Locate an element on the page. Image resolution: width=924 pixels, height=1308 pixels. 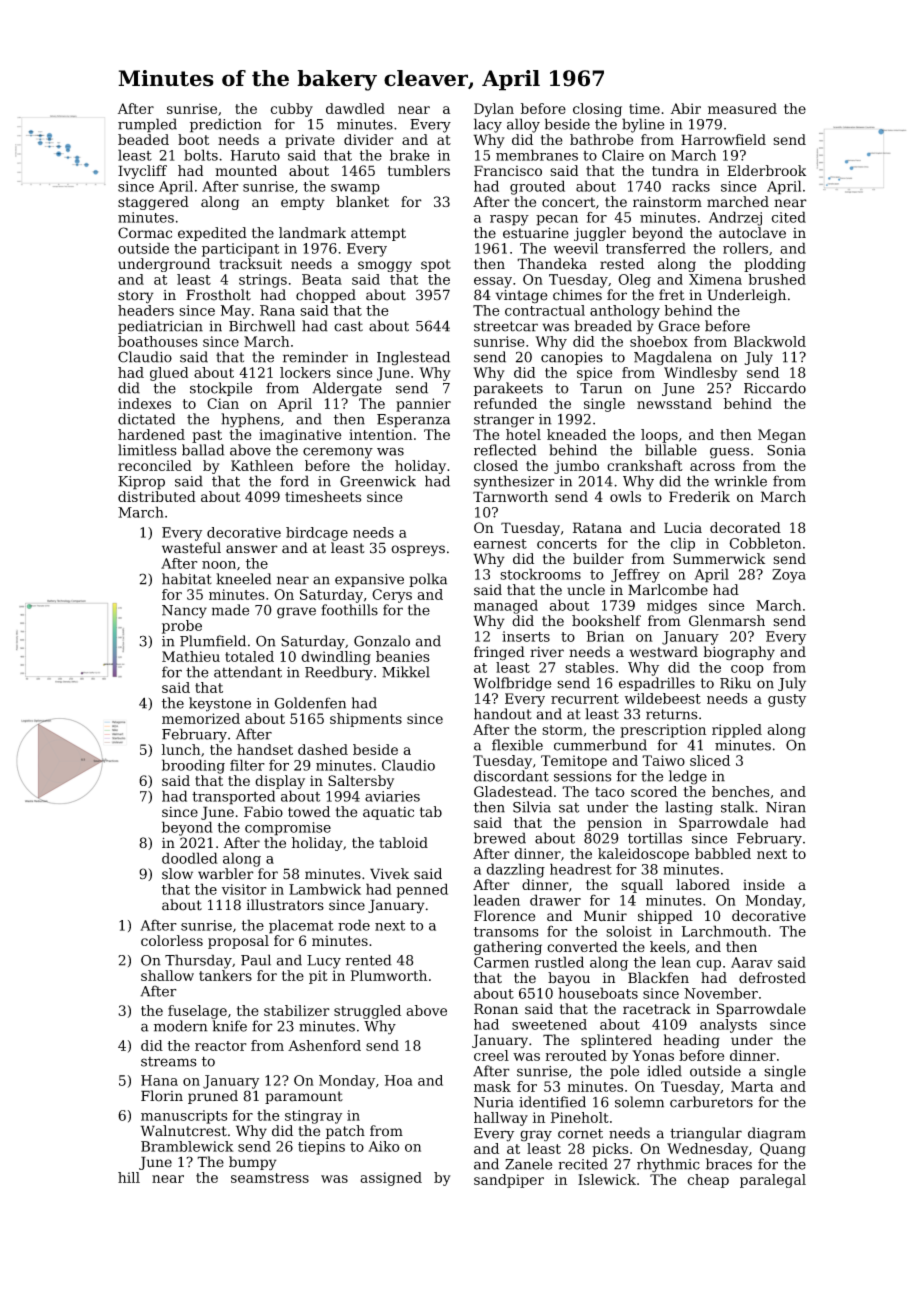
brushed is located at coordinates (777, 279).
